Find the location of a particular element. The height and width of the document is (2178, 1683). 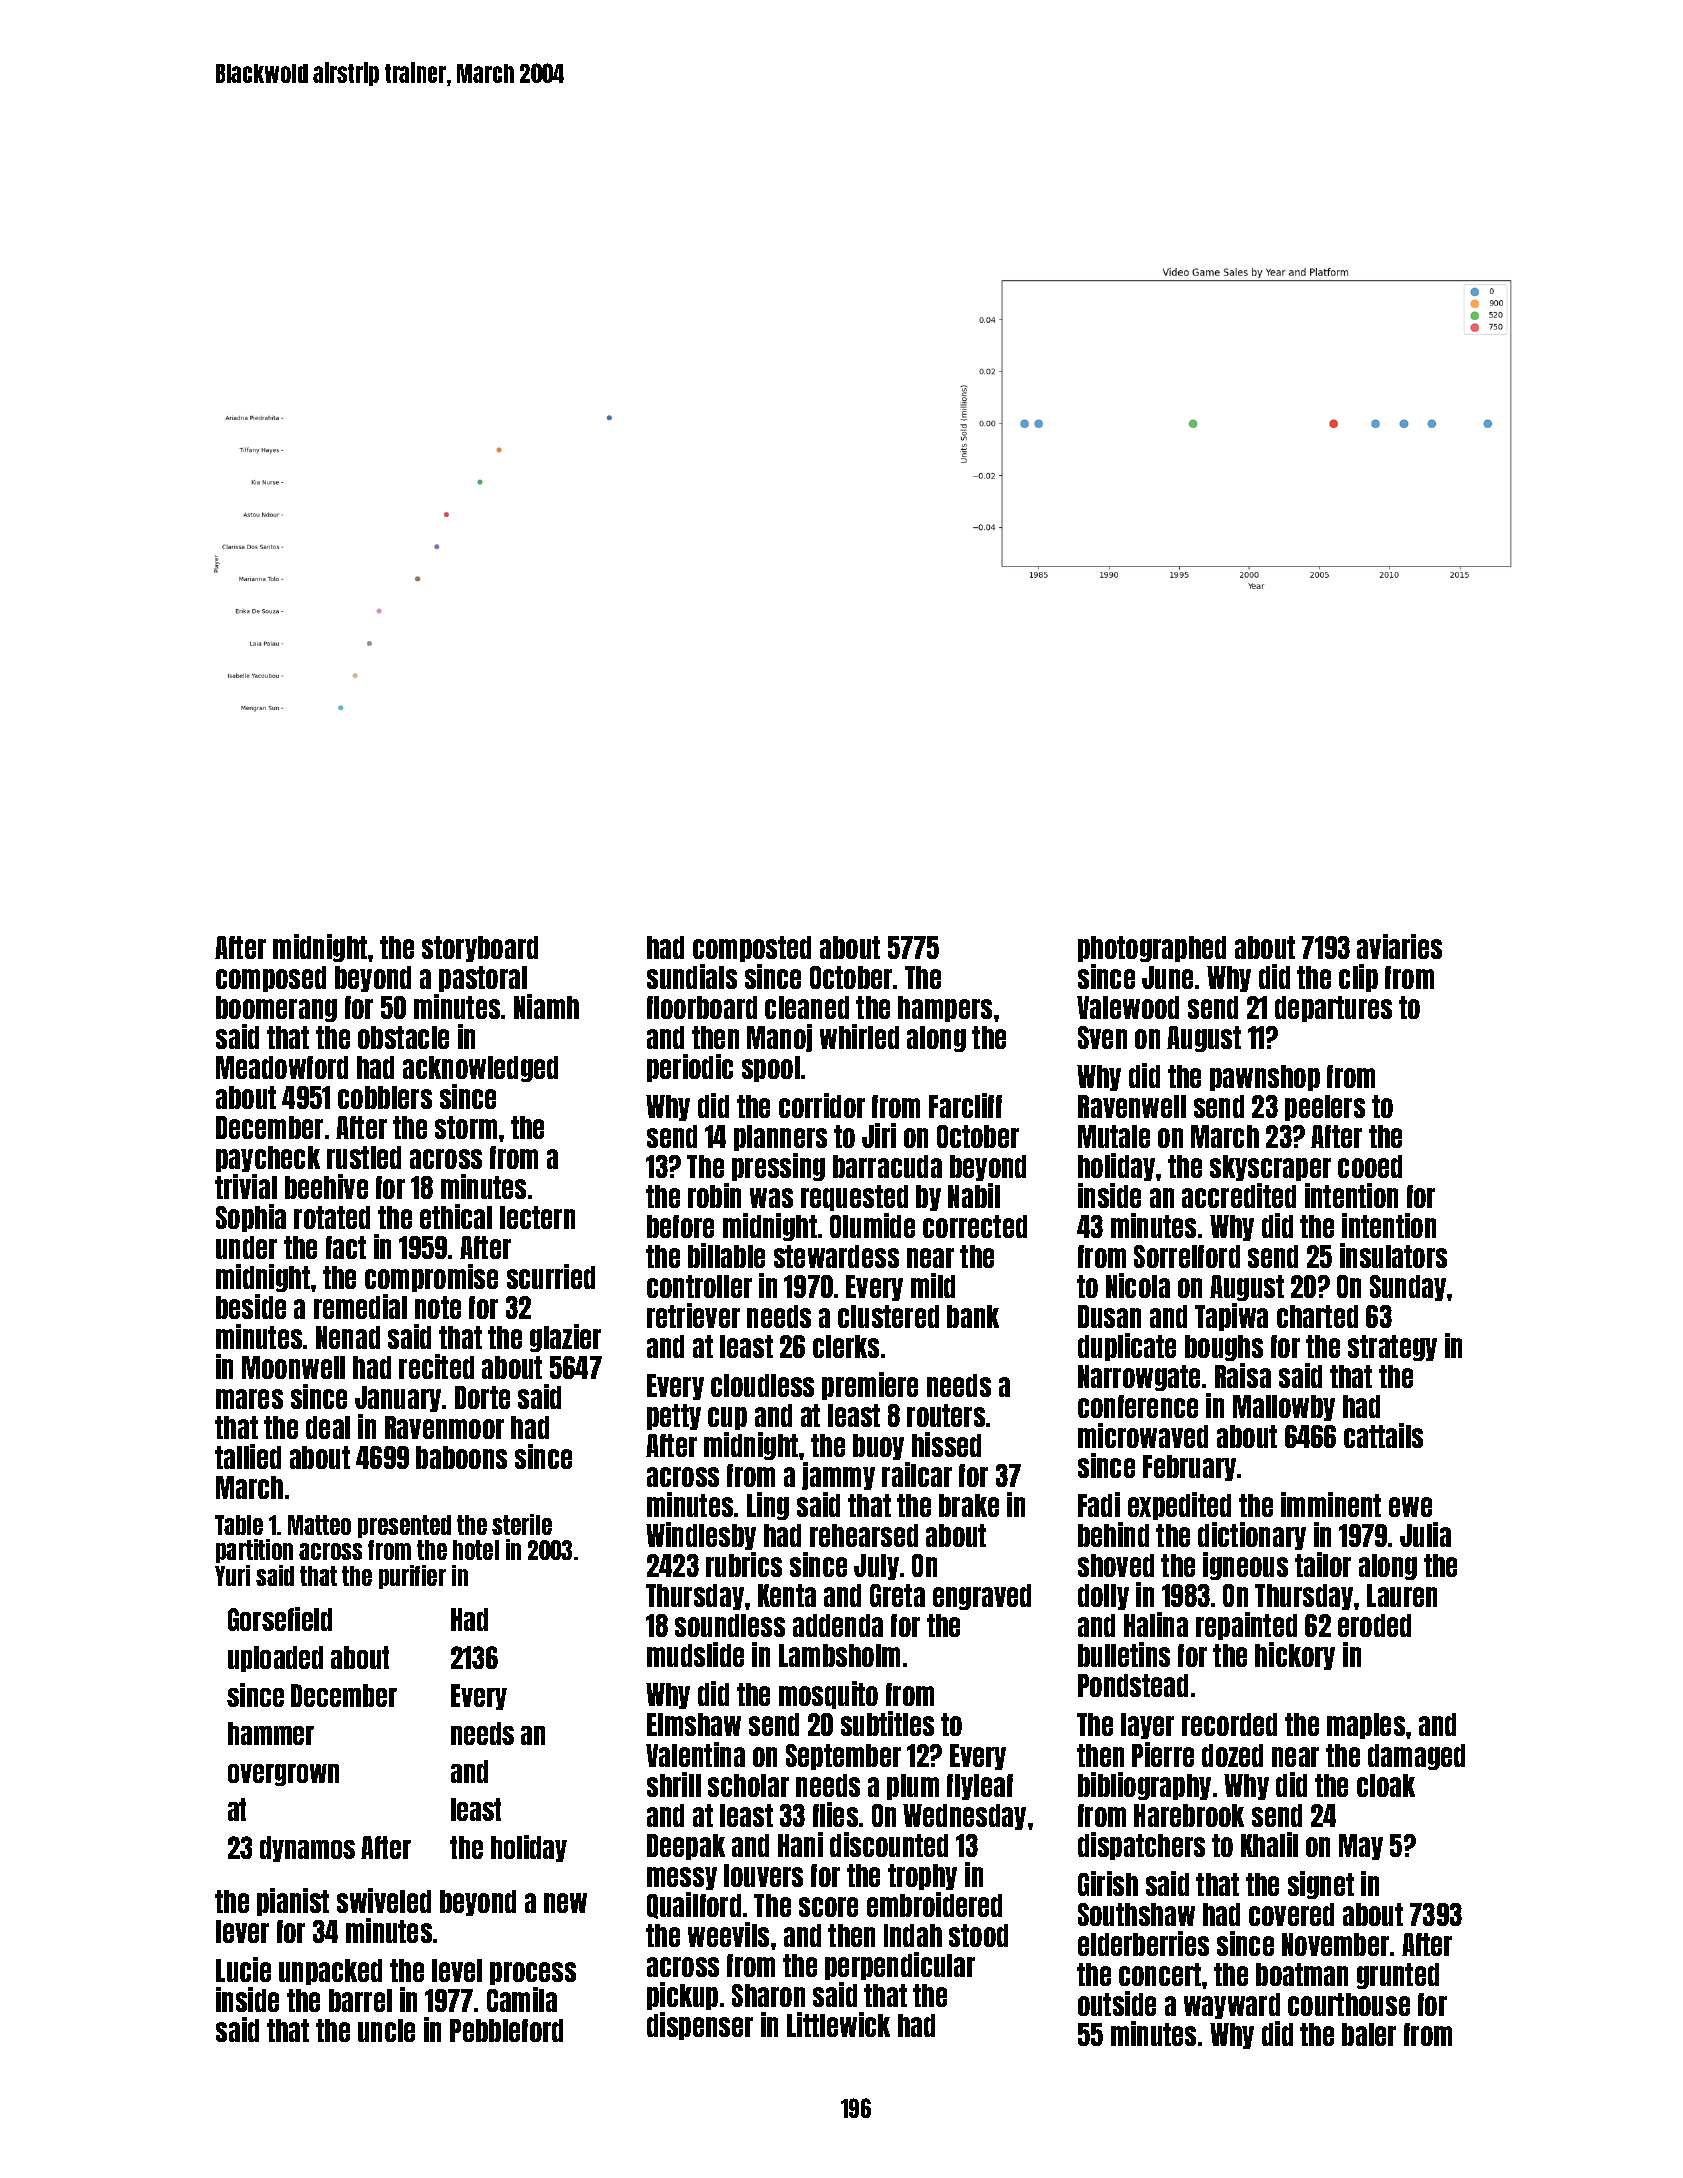

hammer is located at coordinates (271, 1733).
